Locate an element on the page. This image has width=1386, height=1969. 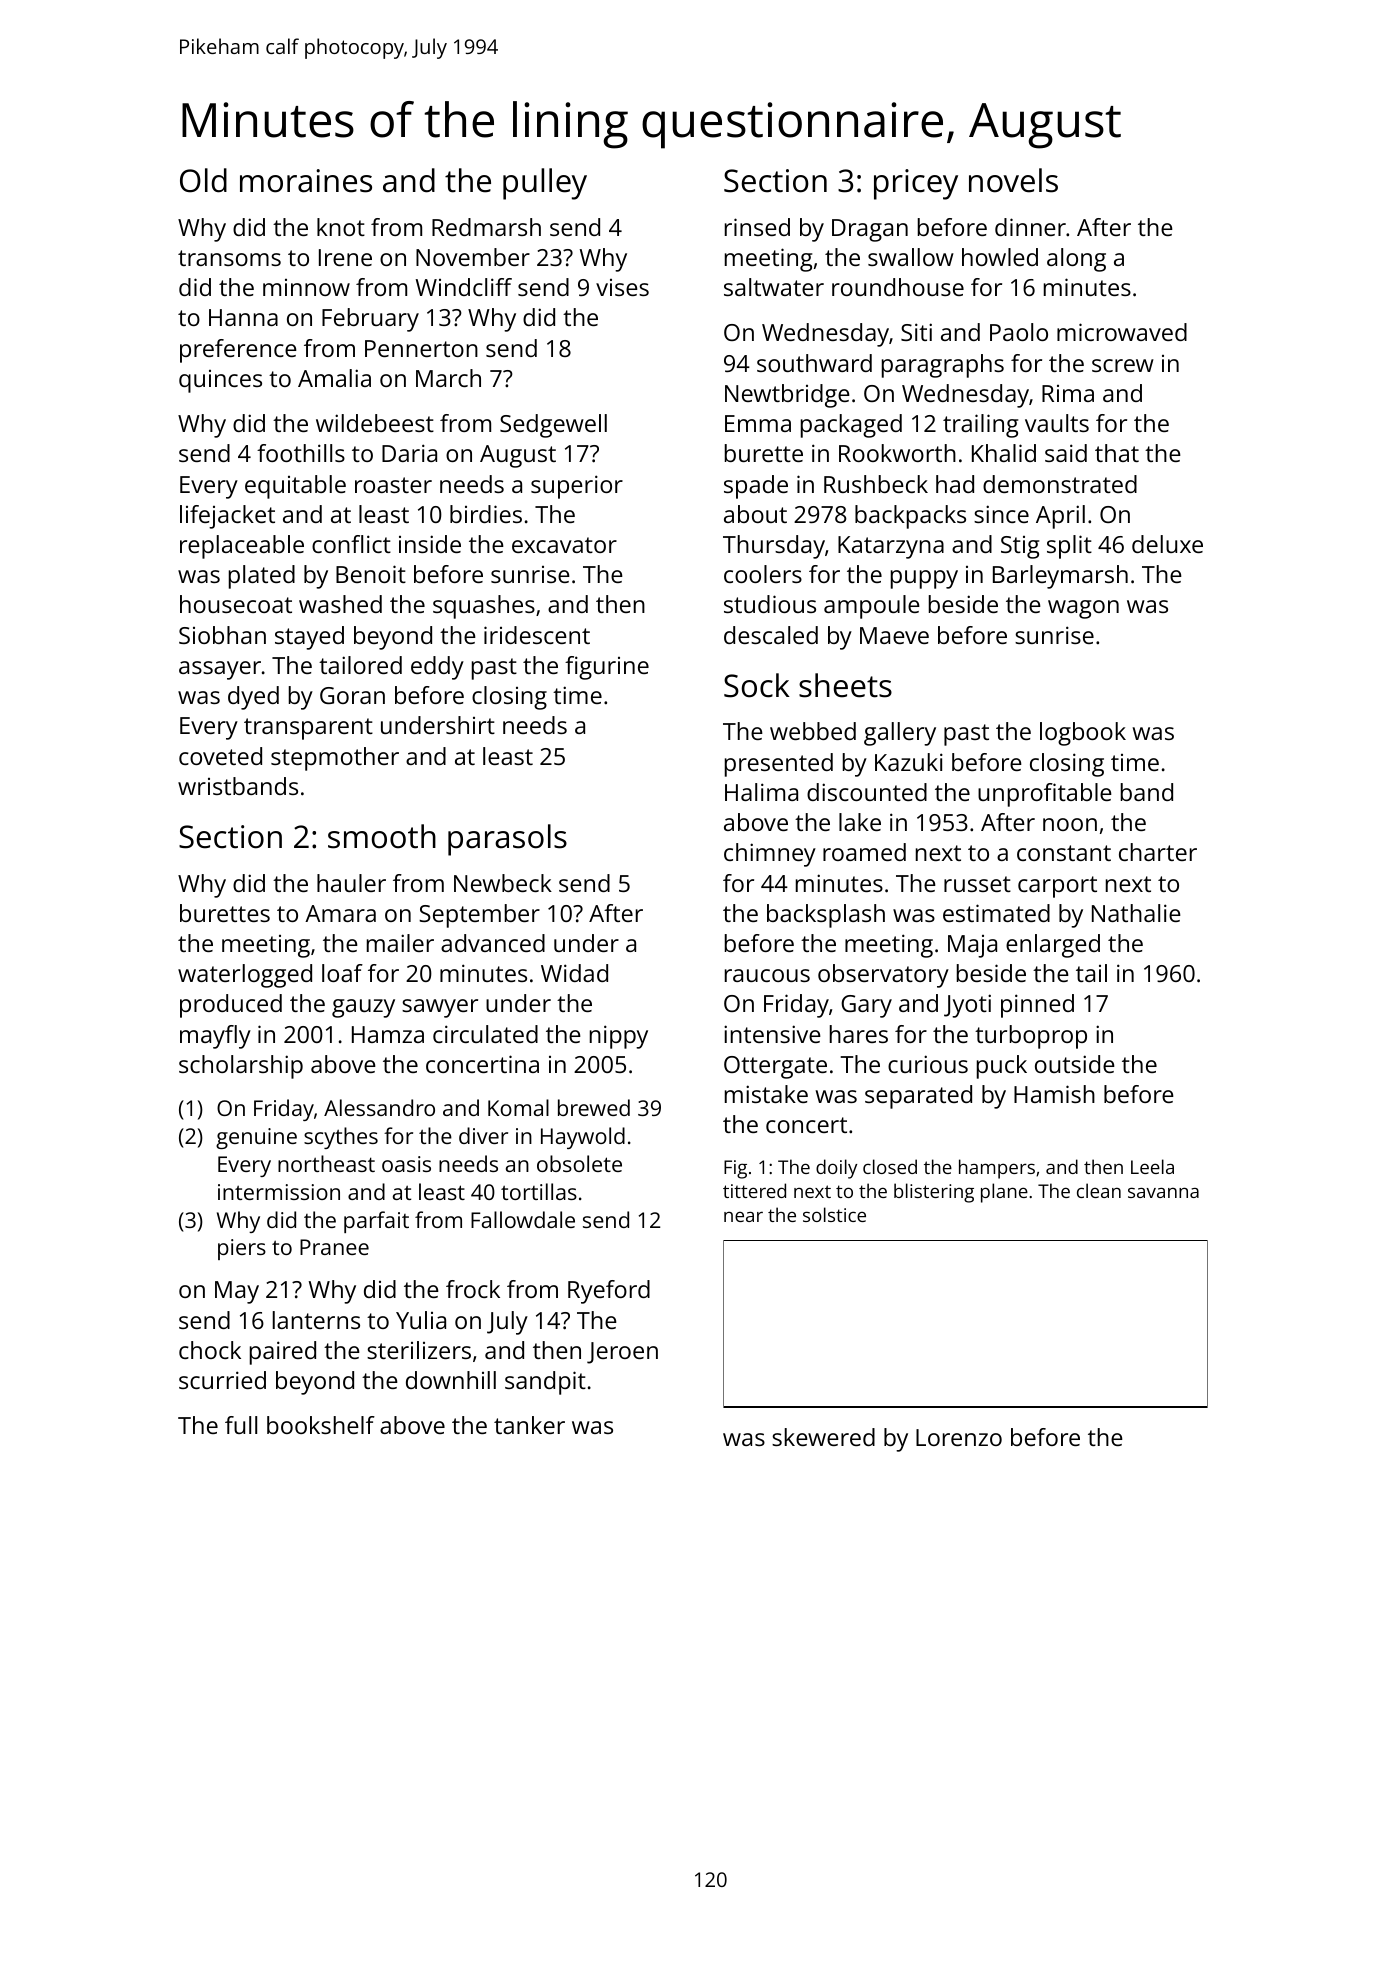
plane is located at coordinates (1004, 1193).
